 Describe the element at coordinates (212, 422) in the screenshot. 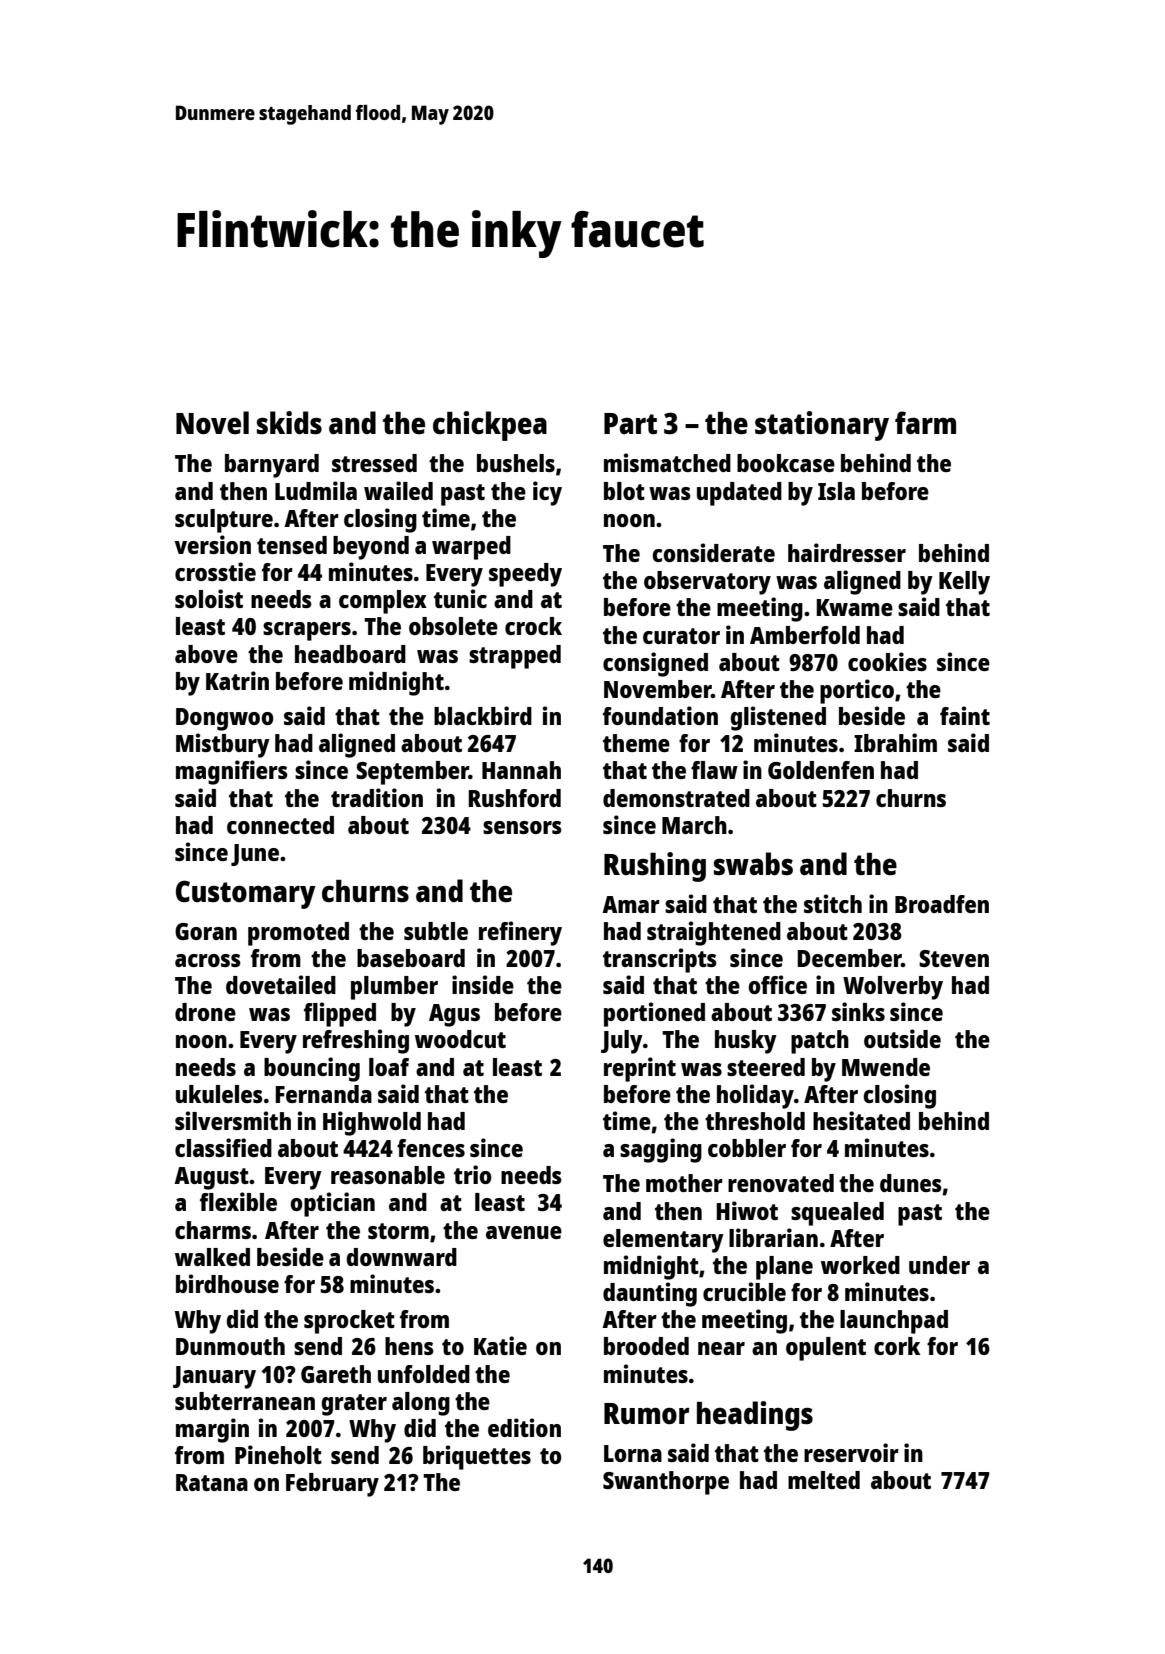

I see `Novel` at that location.
